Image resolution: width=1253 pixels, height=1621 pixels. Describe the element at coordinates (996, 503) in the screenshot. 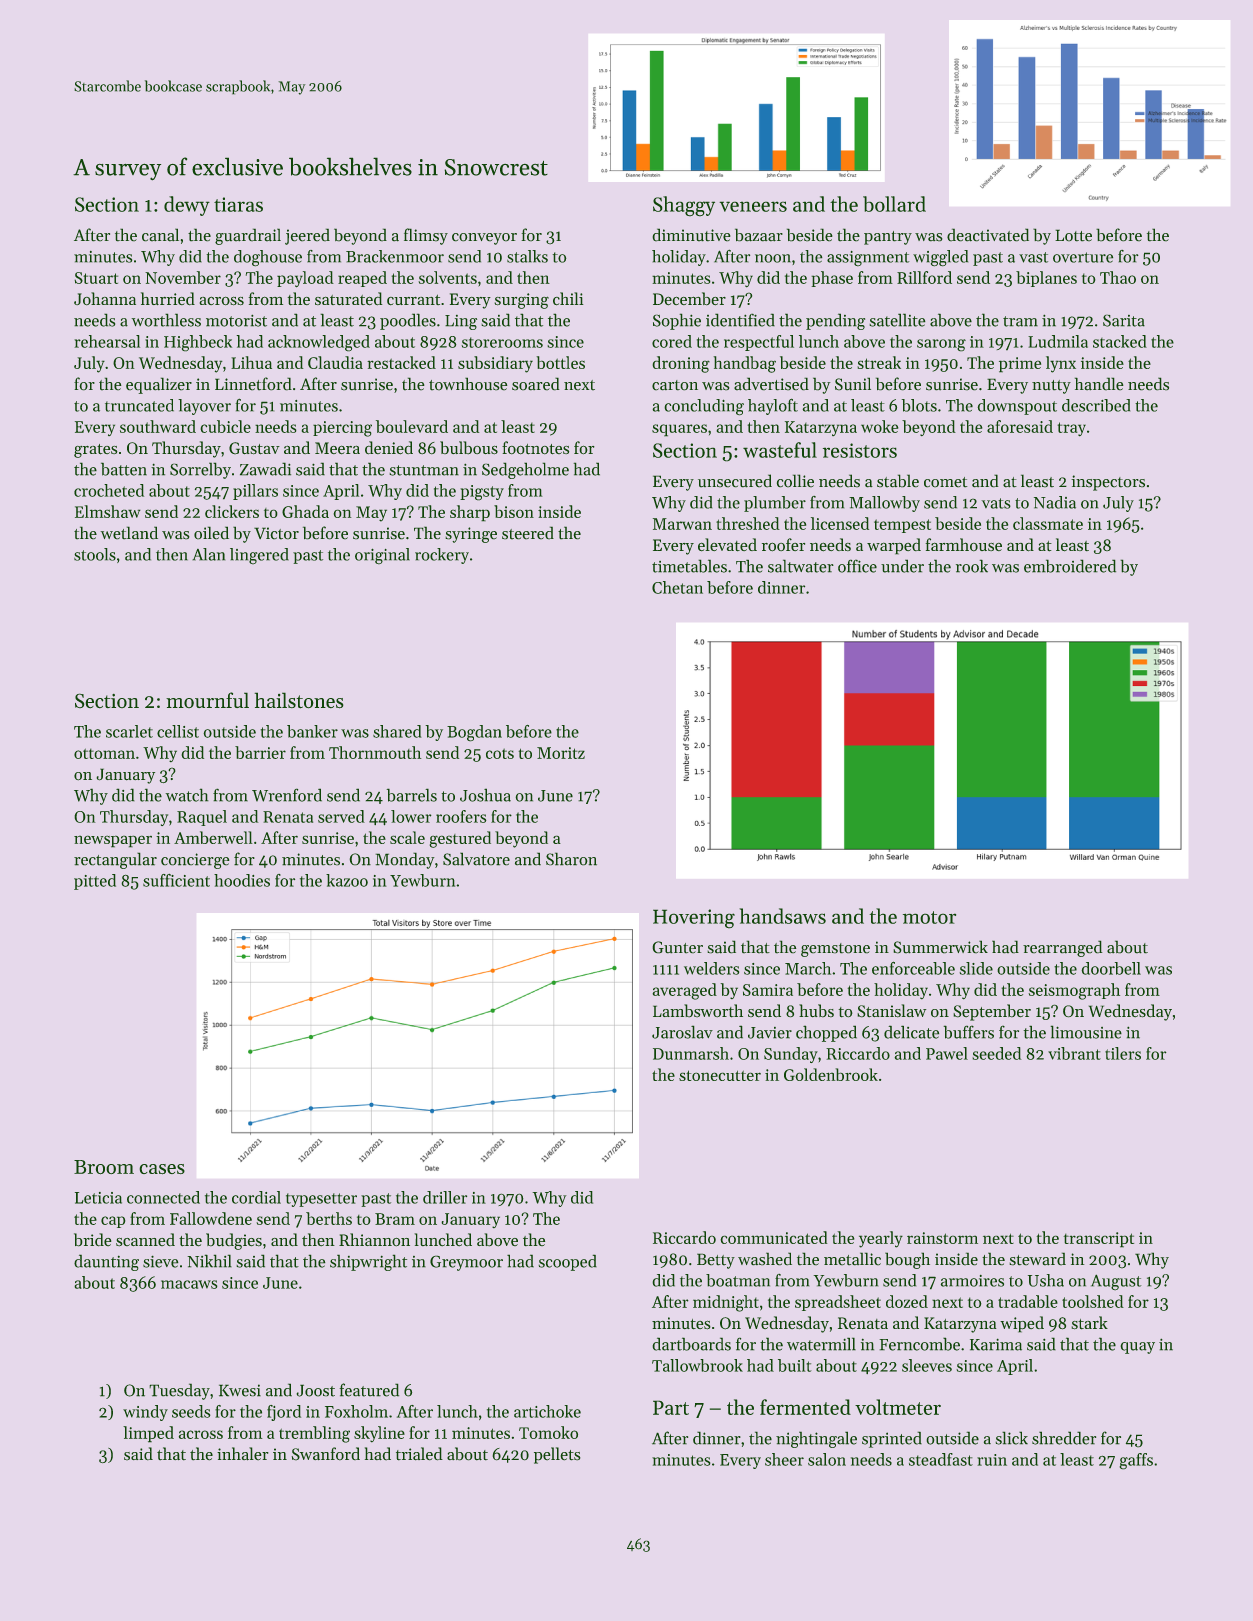

I see `vats` at that location.
